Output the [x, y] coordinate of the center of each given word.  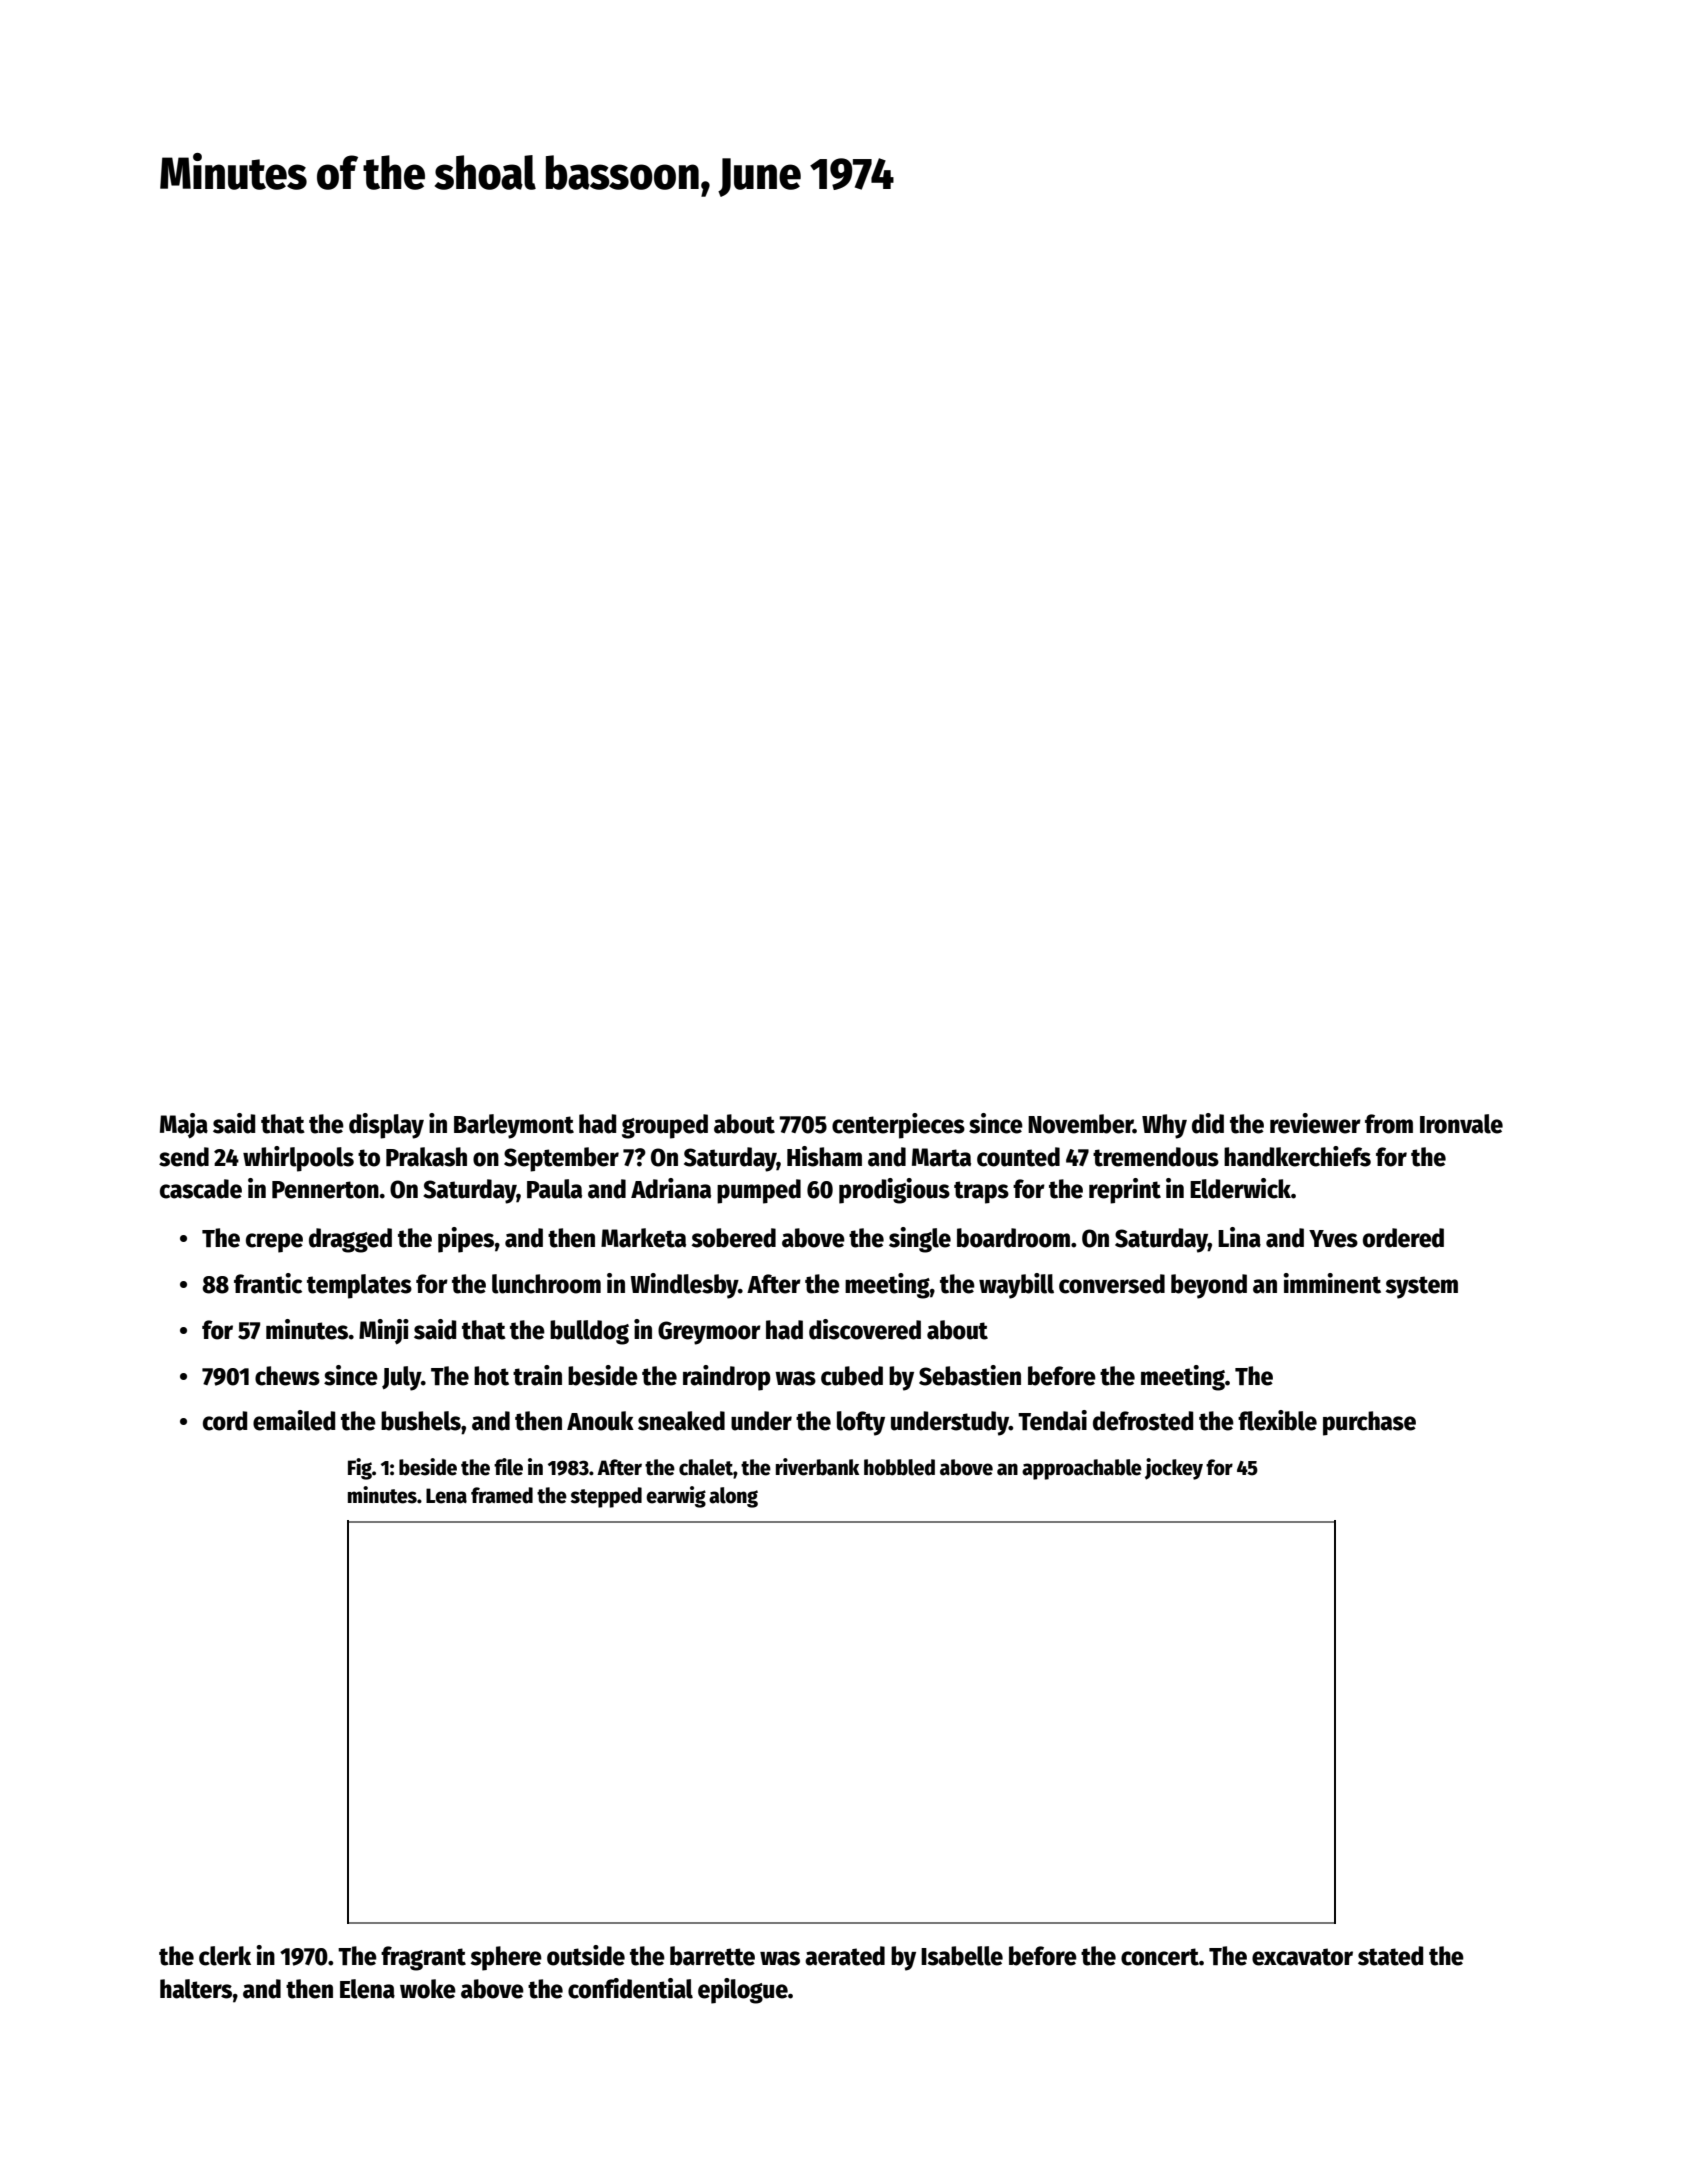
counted [1018, 1157]
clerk [225, 1956]
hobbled [899, 1467]
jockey [1174, 1469]
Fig [360, 1469]
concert [1160, 1957]
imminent [1332, 1283]
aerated [845, 1956]
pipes [466, 1240]
